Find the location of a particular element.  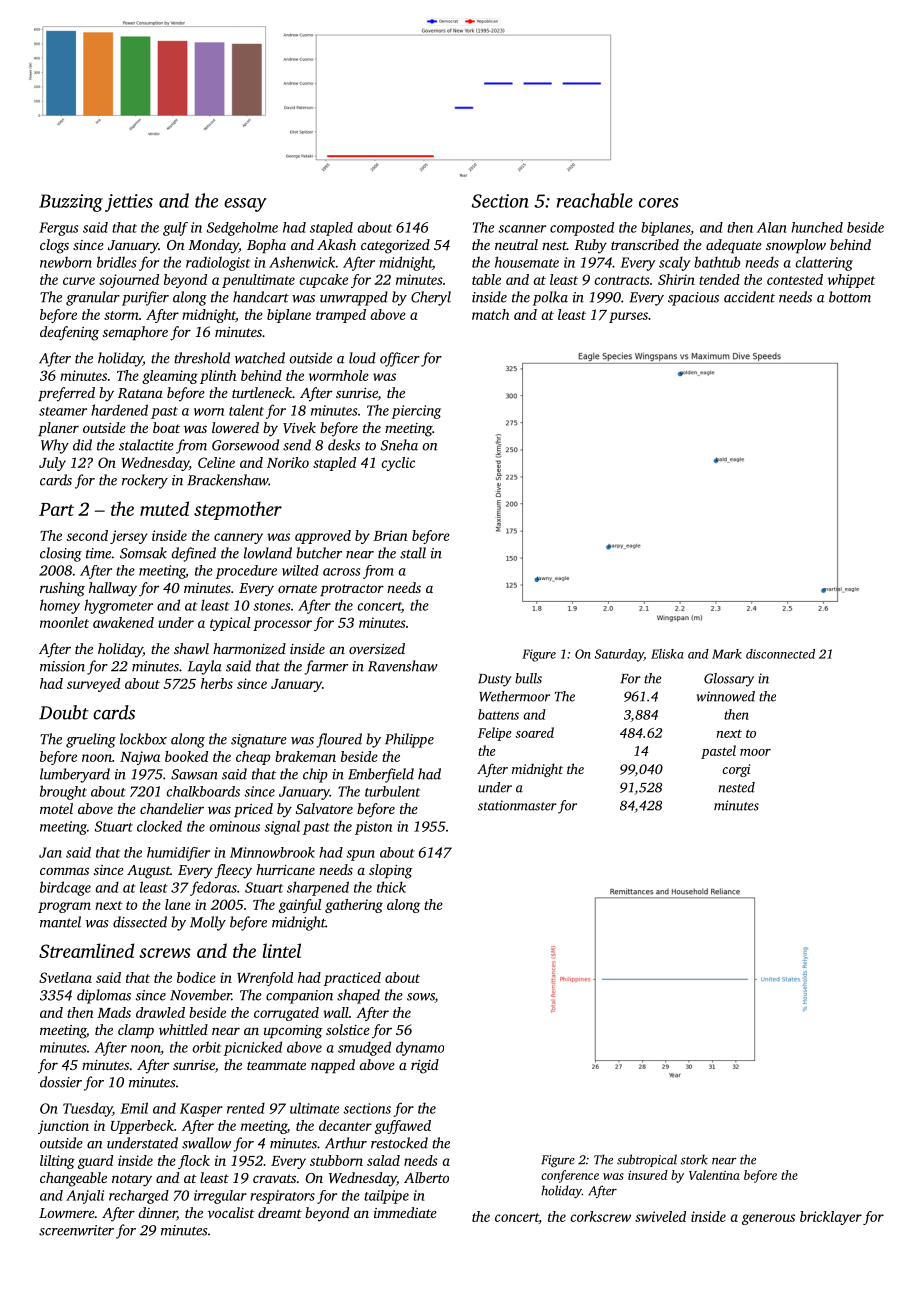

disconnected is located at coordinates (780, 654).
